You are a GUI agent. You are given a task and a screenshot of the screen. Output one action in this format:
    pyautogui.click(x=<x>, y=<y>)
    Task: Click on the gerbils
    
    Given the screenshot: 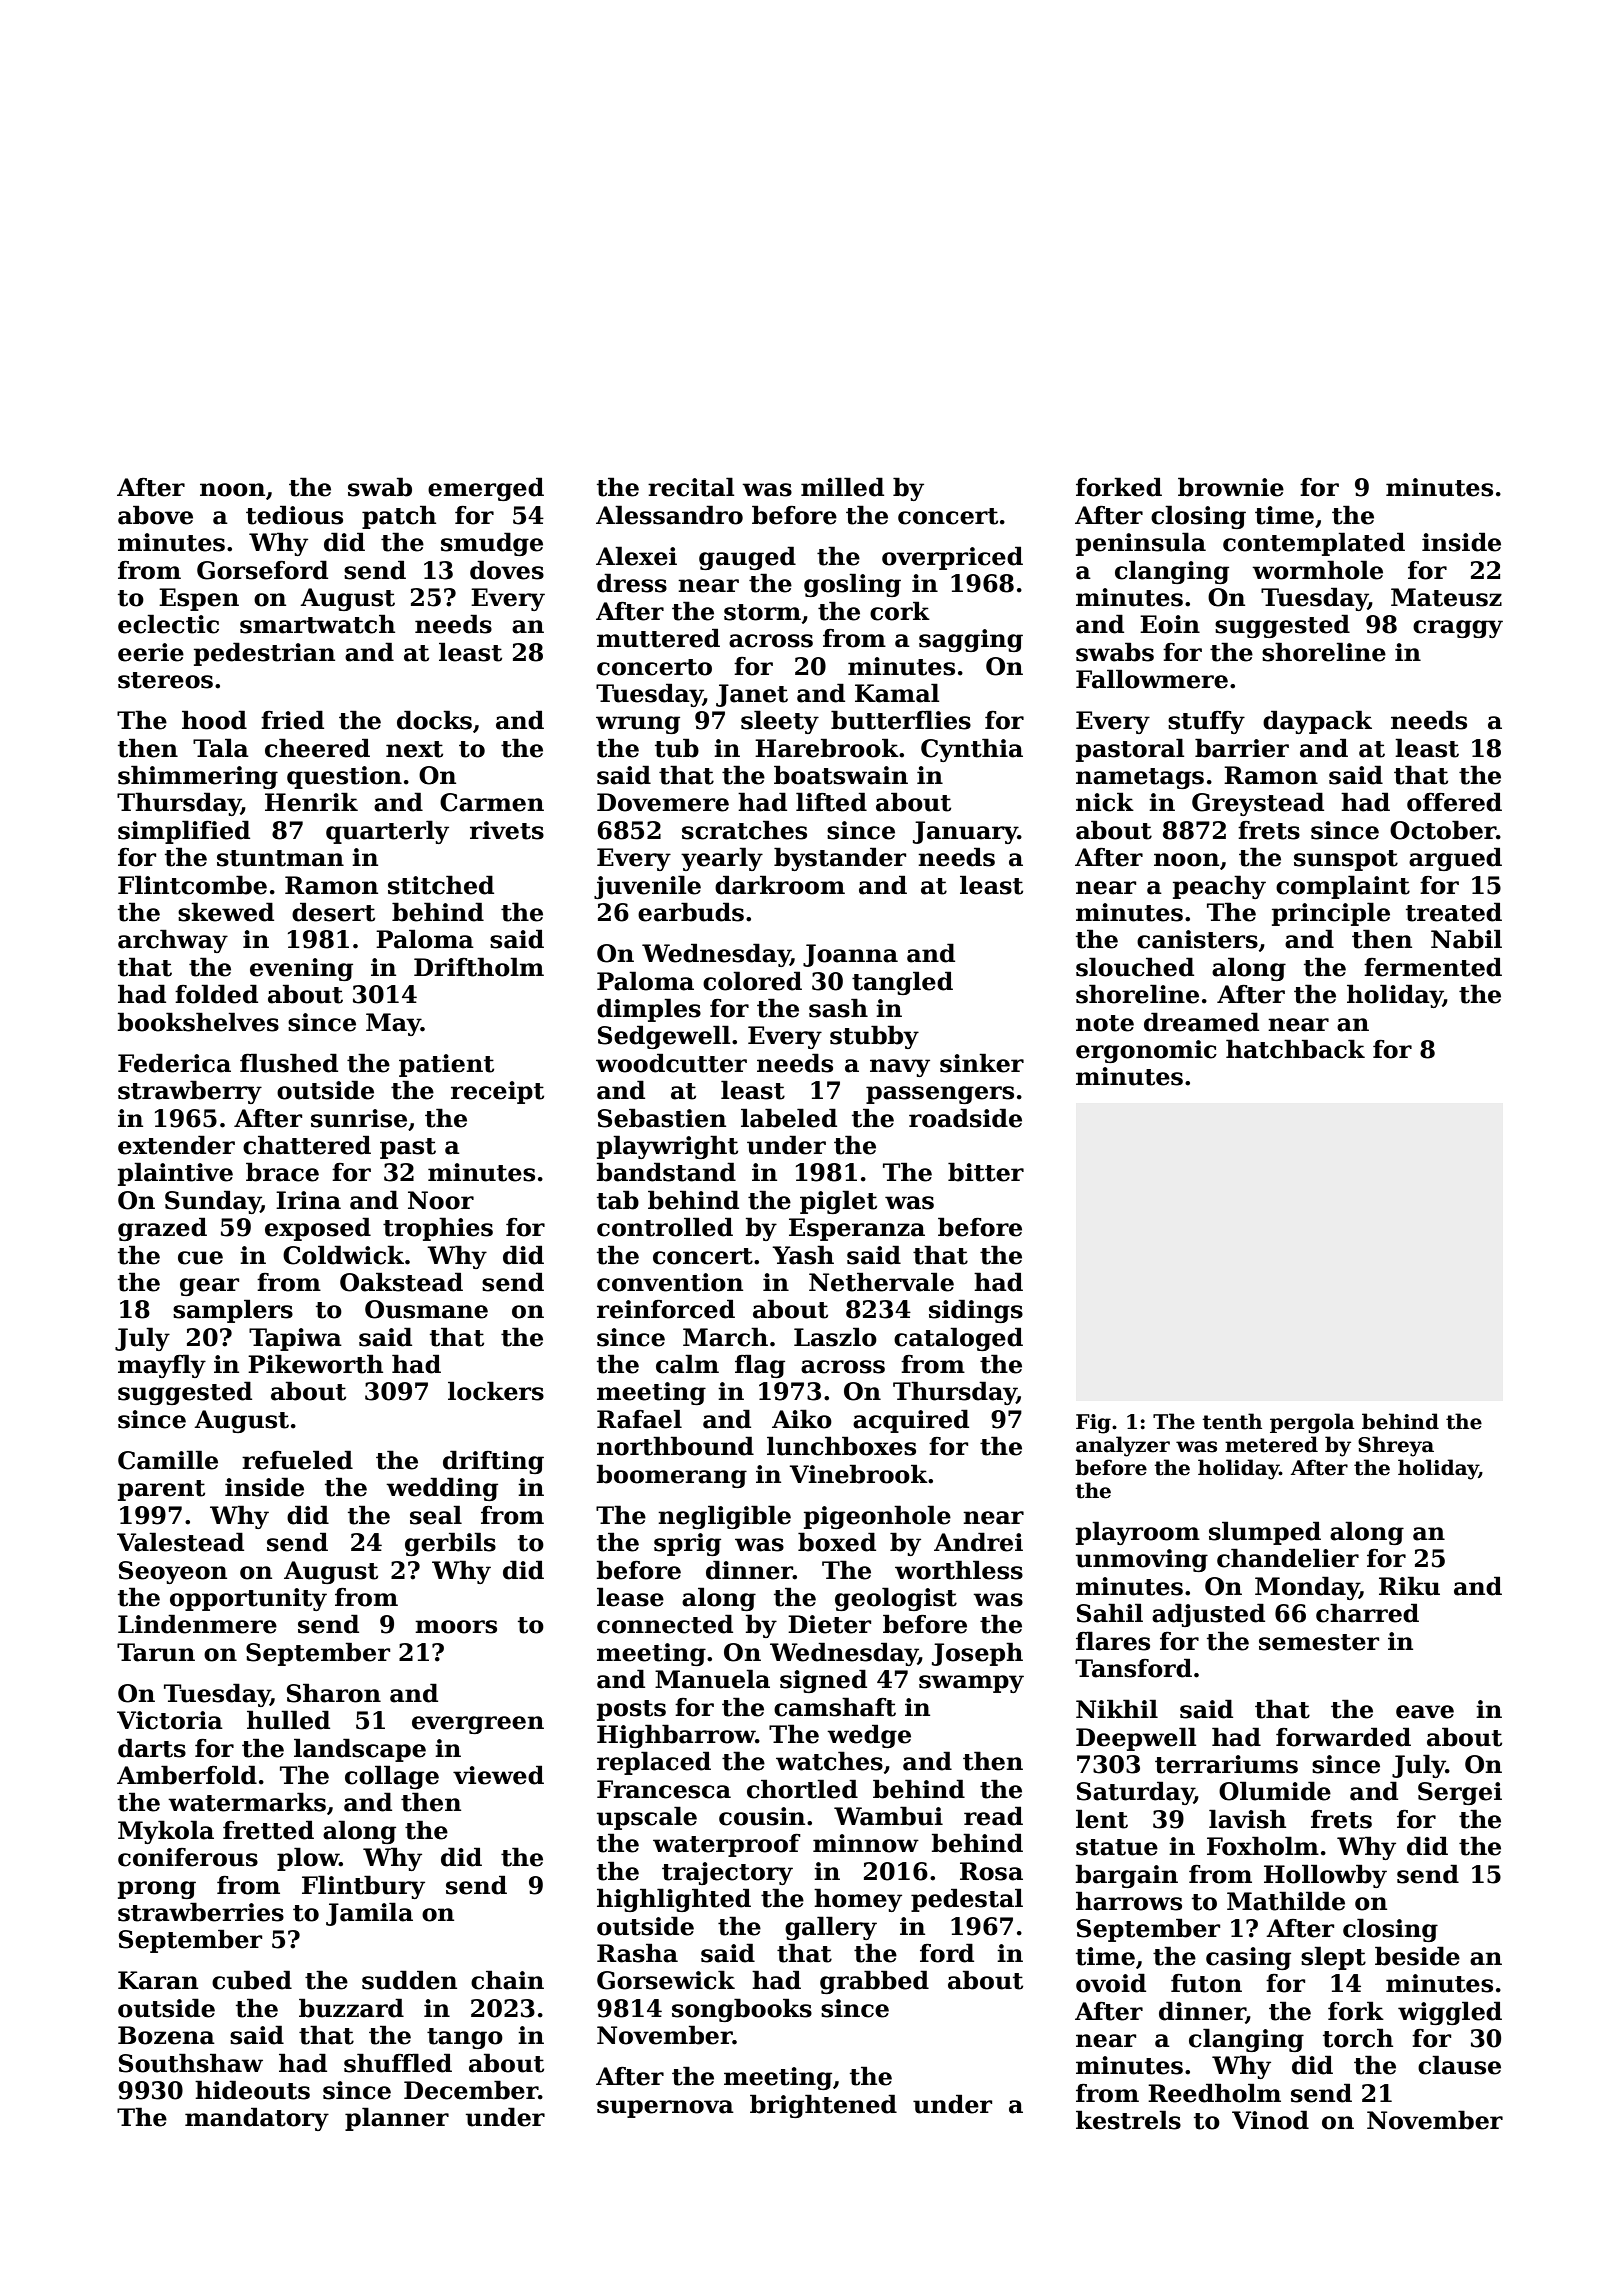 What is the action you would take?
    pyautogui.click(x=450, y=1544)
